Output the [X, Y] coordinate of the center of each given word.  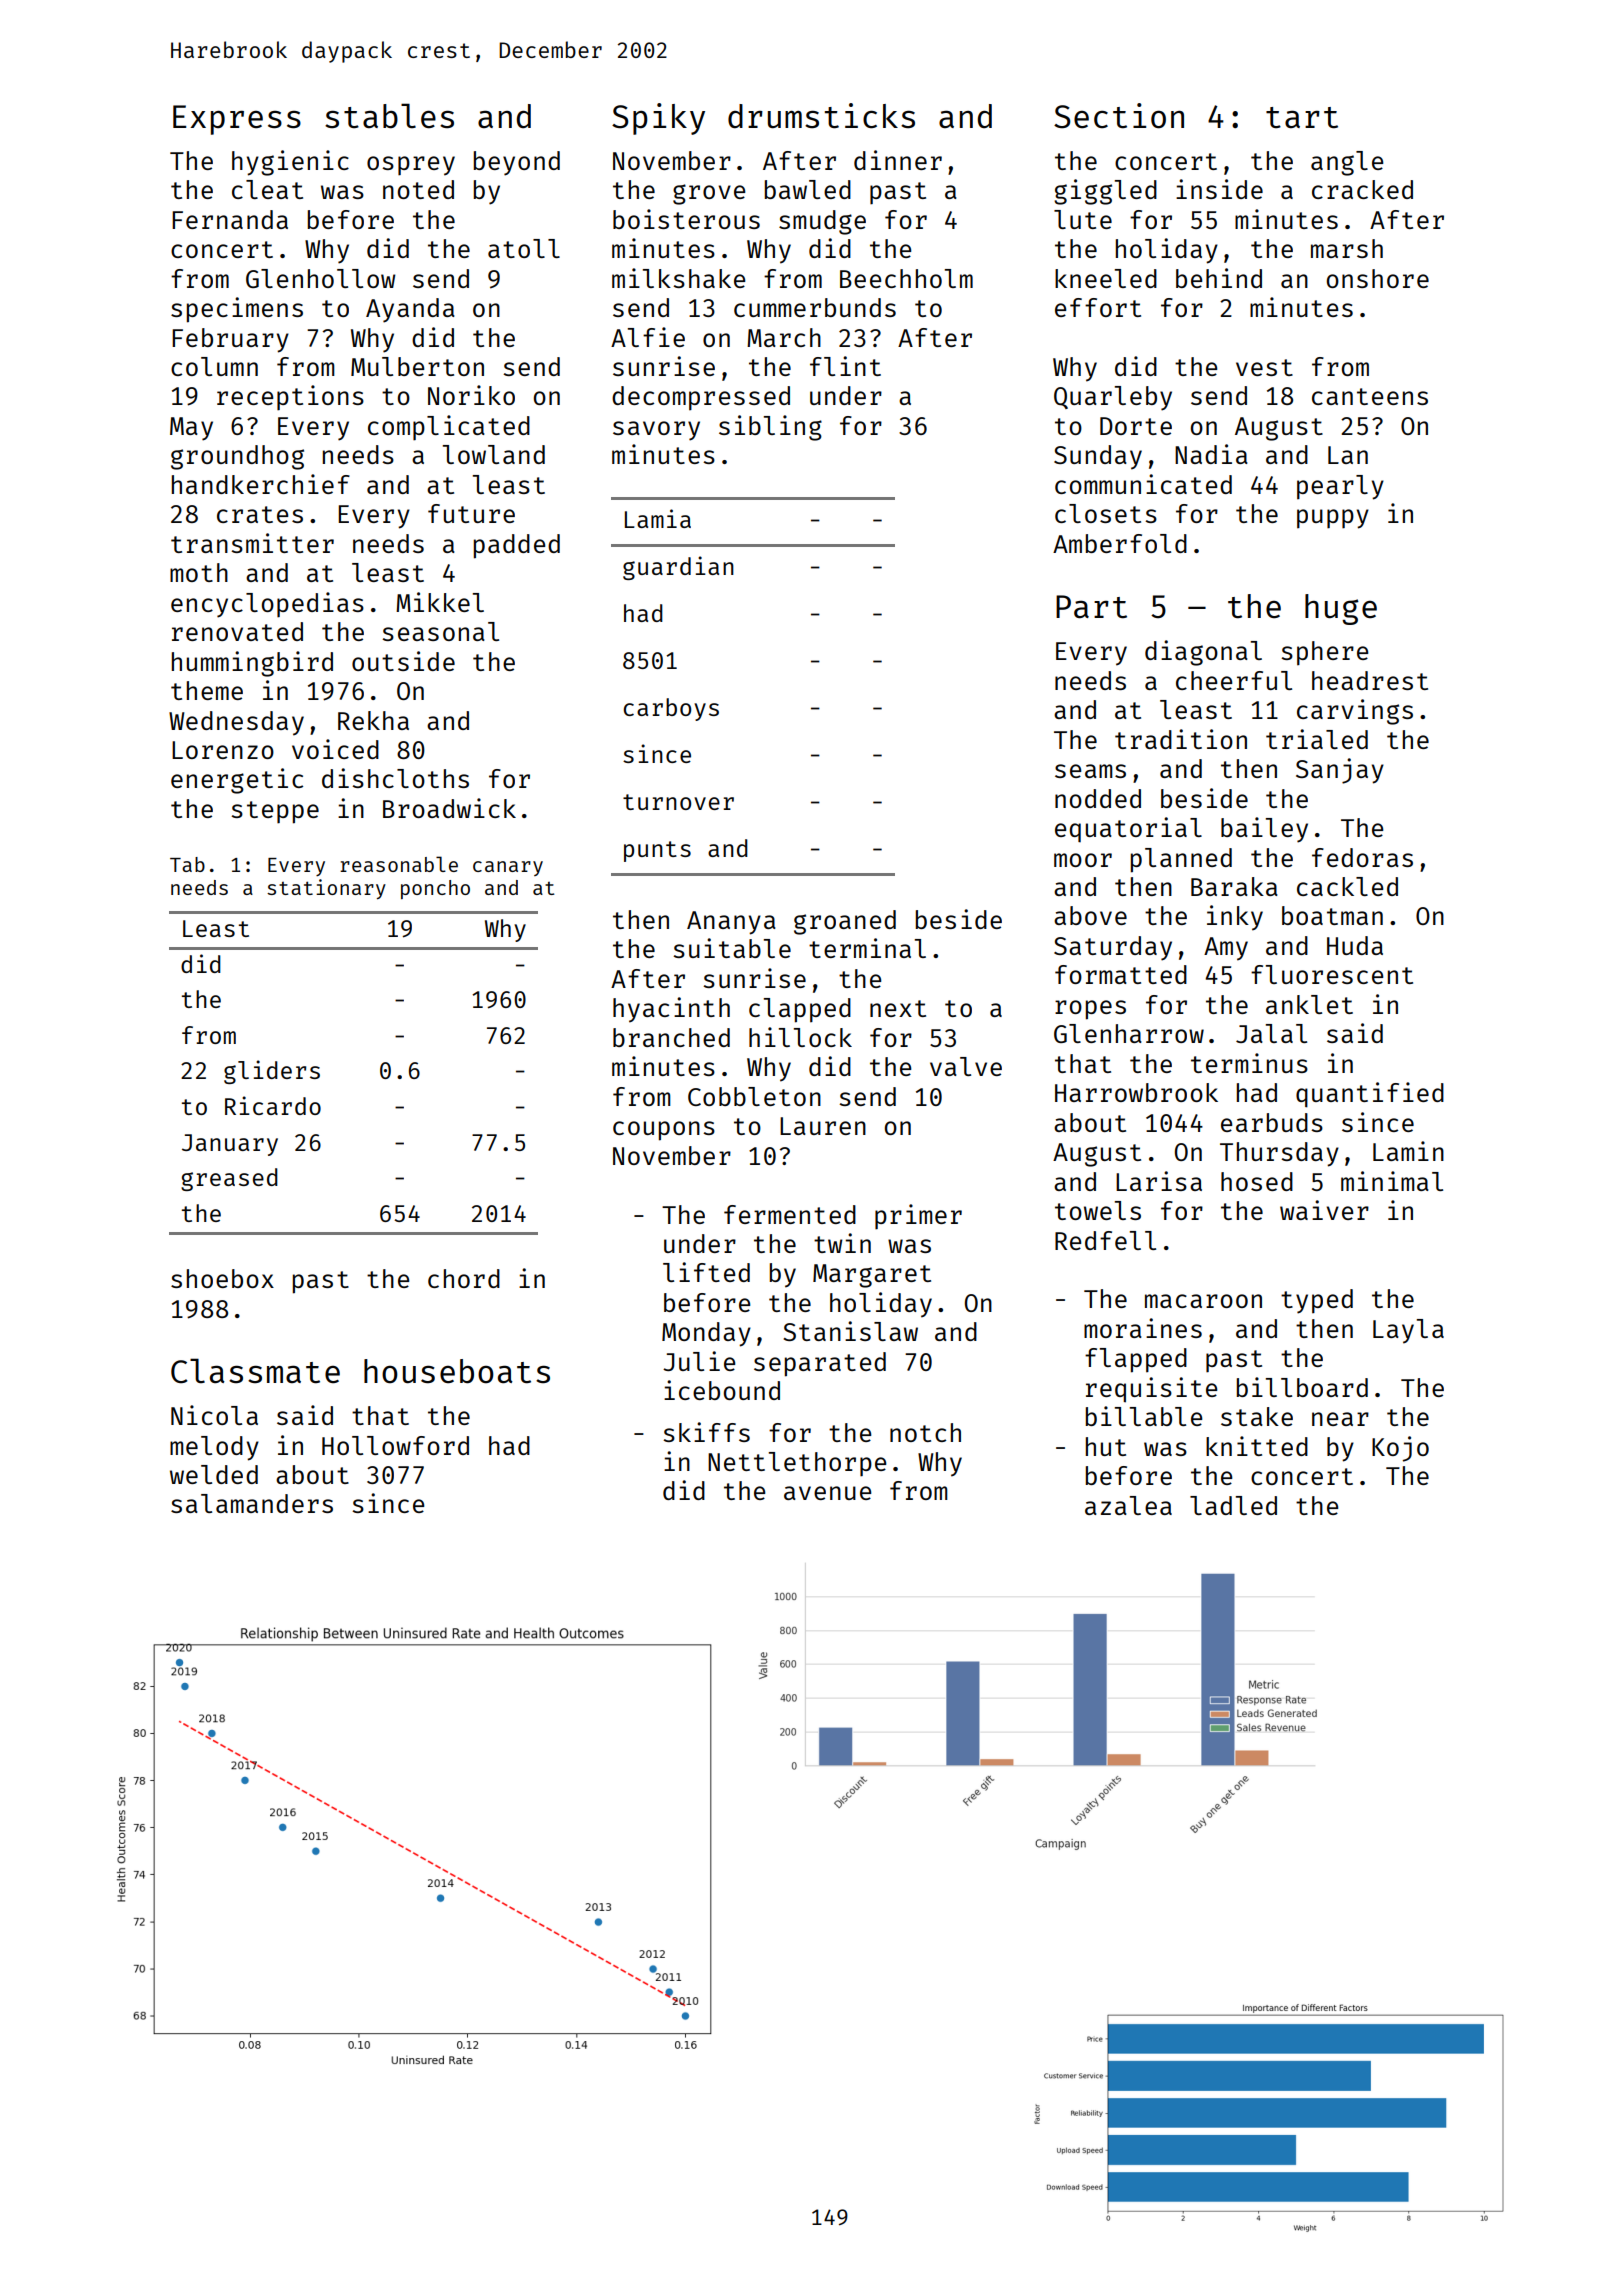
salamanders [252, 1503]
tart [1302, 118]
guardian [678, 568]
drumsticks [821, 116]
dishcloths [395, 778]
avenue [827, 1493]
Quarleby [1113, 398]
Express [237, 120]
